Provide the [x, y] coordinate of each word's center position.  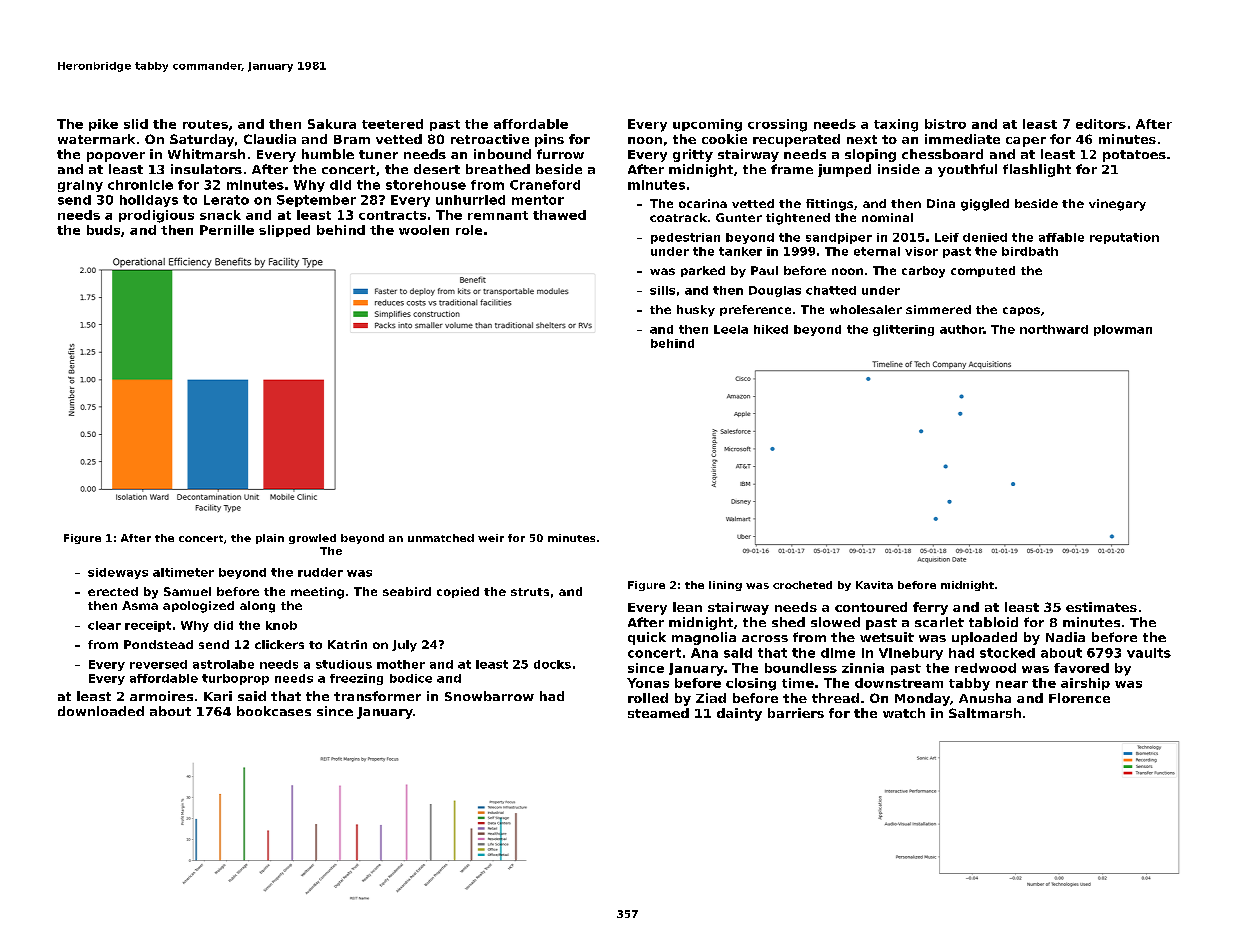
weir [491, 538]
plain [270, 539]
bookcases [274, 711]
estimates [1101, 607]
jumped [844, 170]
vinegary [1117, 205]
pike [103, 125]
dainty [739, 714]
